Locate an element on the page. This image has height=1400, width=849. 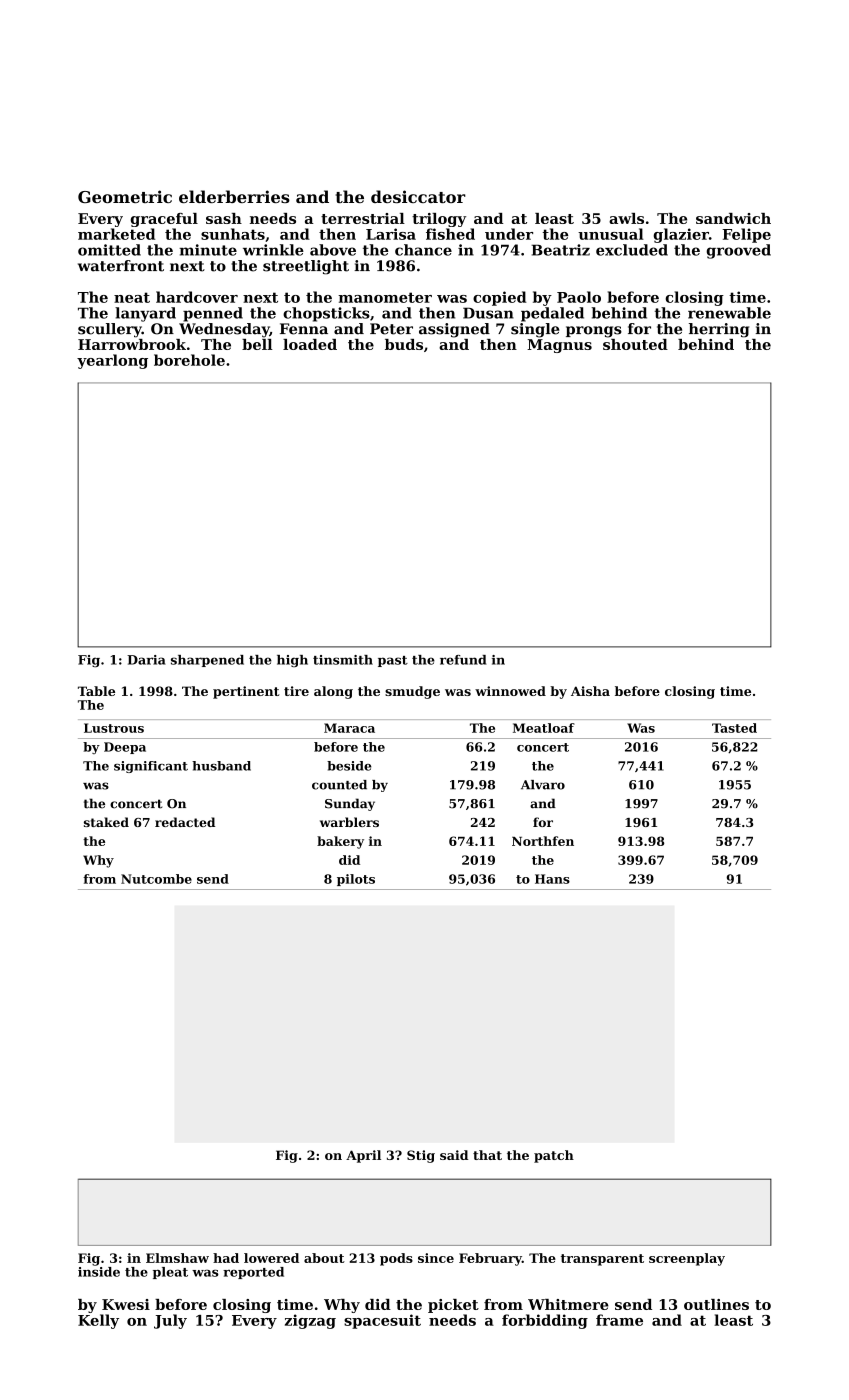
forbidding is located at coordinates (545, 1321).
